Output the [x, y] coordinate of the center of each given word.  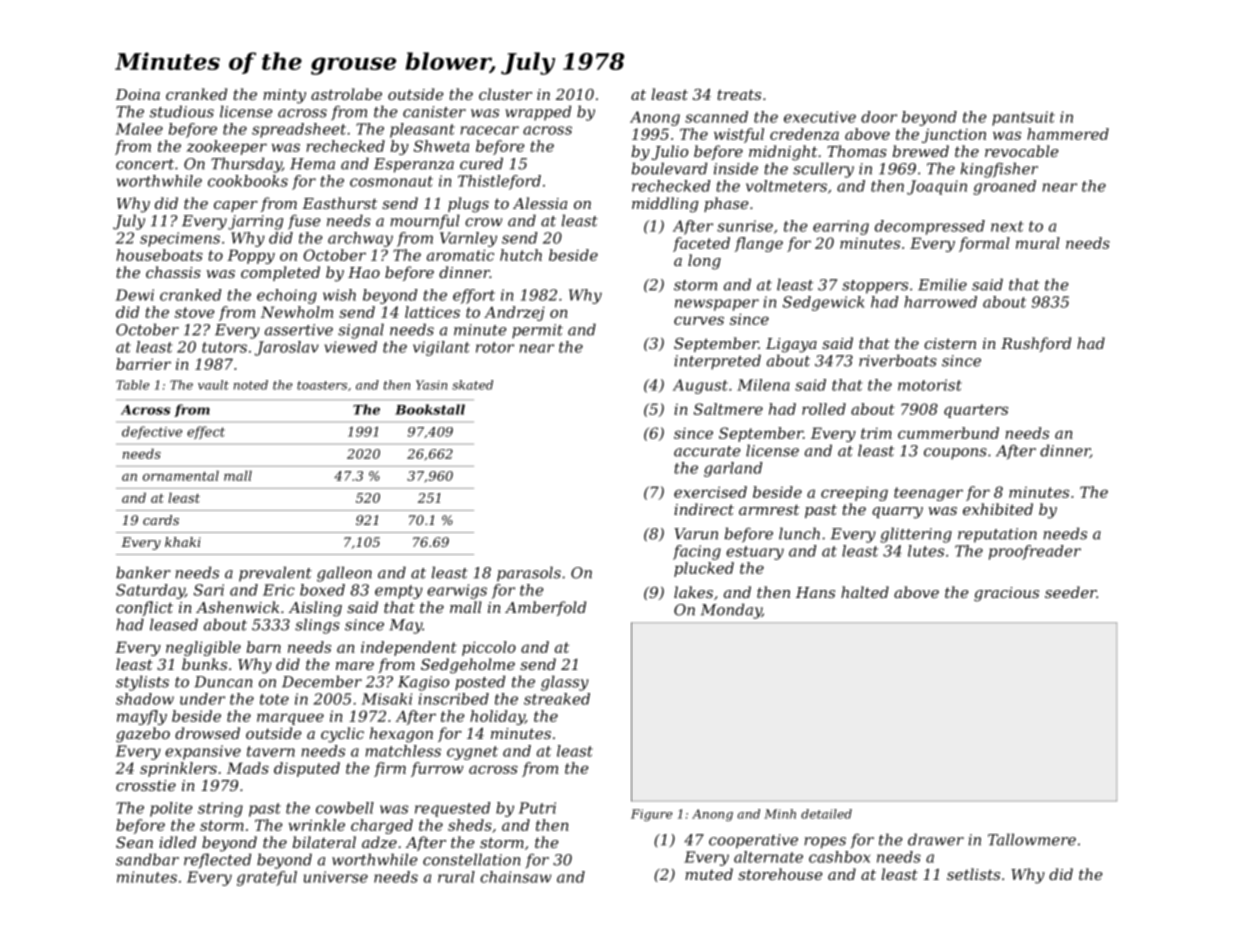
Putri [537, 808]
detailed [826, 814]
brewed [921, 151]
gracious [1006, 594]
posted [480, 683]
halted [865, 592]
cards [161, 520]
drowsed [207, 733]
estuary [755, 553]
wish [339, 295]
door [879, 117]
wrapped [538, 113]
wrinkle [317, 825]
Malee [139, 129]
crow [483, 222]
